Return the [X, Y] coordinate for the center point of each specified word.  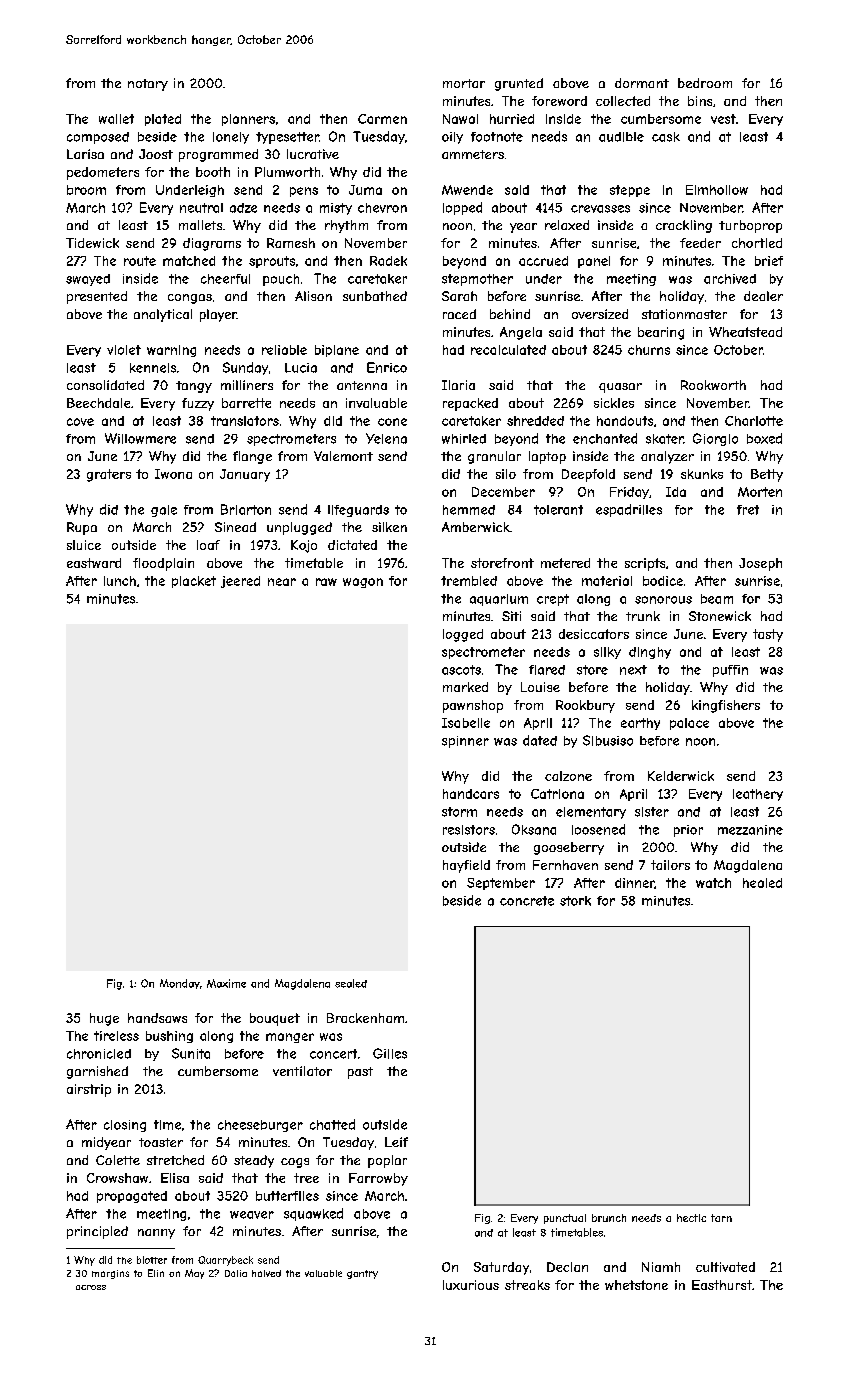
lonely [231, 138]
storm [459, 812]
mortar [464, 83]
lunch [120, 581]
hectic [691, 1218]
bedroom [705, 83]
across [91, 1287]
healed [762, 883]
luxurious [471, 1285]
